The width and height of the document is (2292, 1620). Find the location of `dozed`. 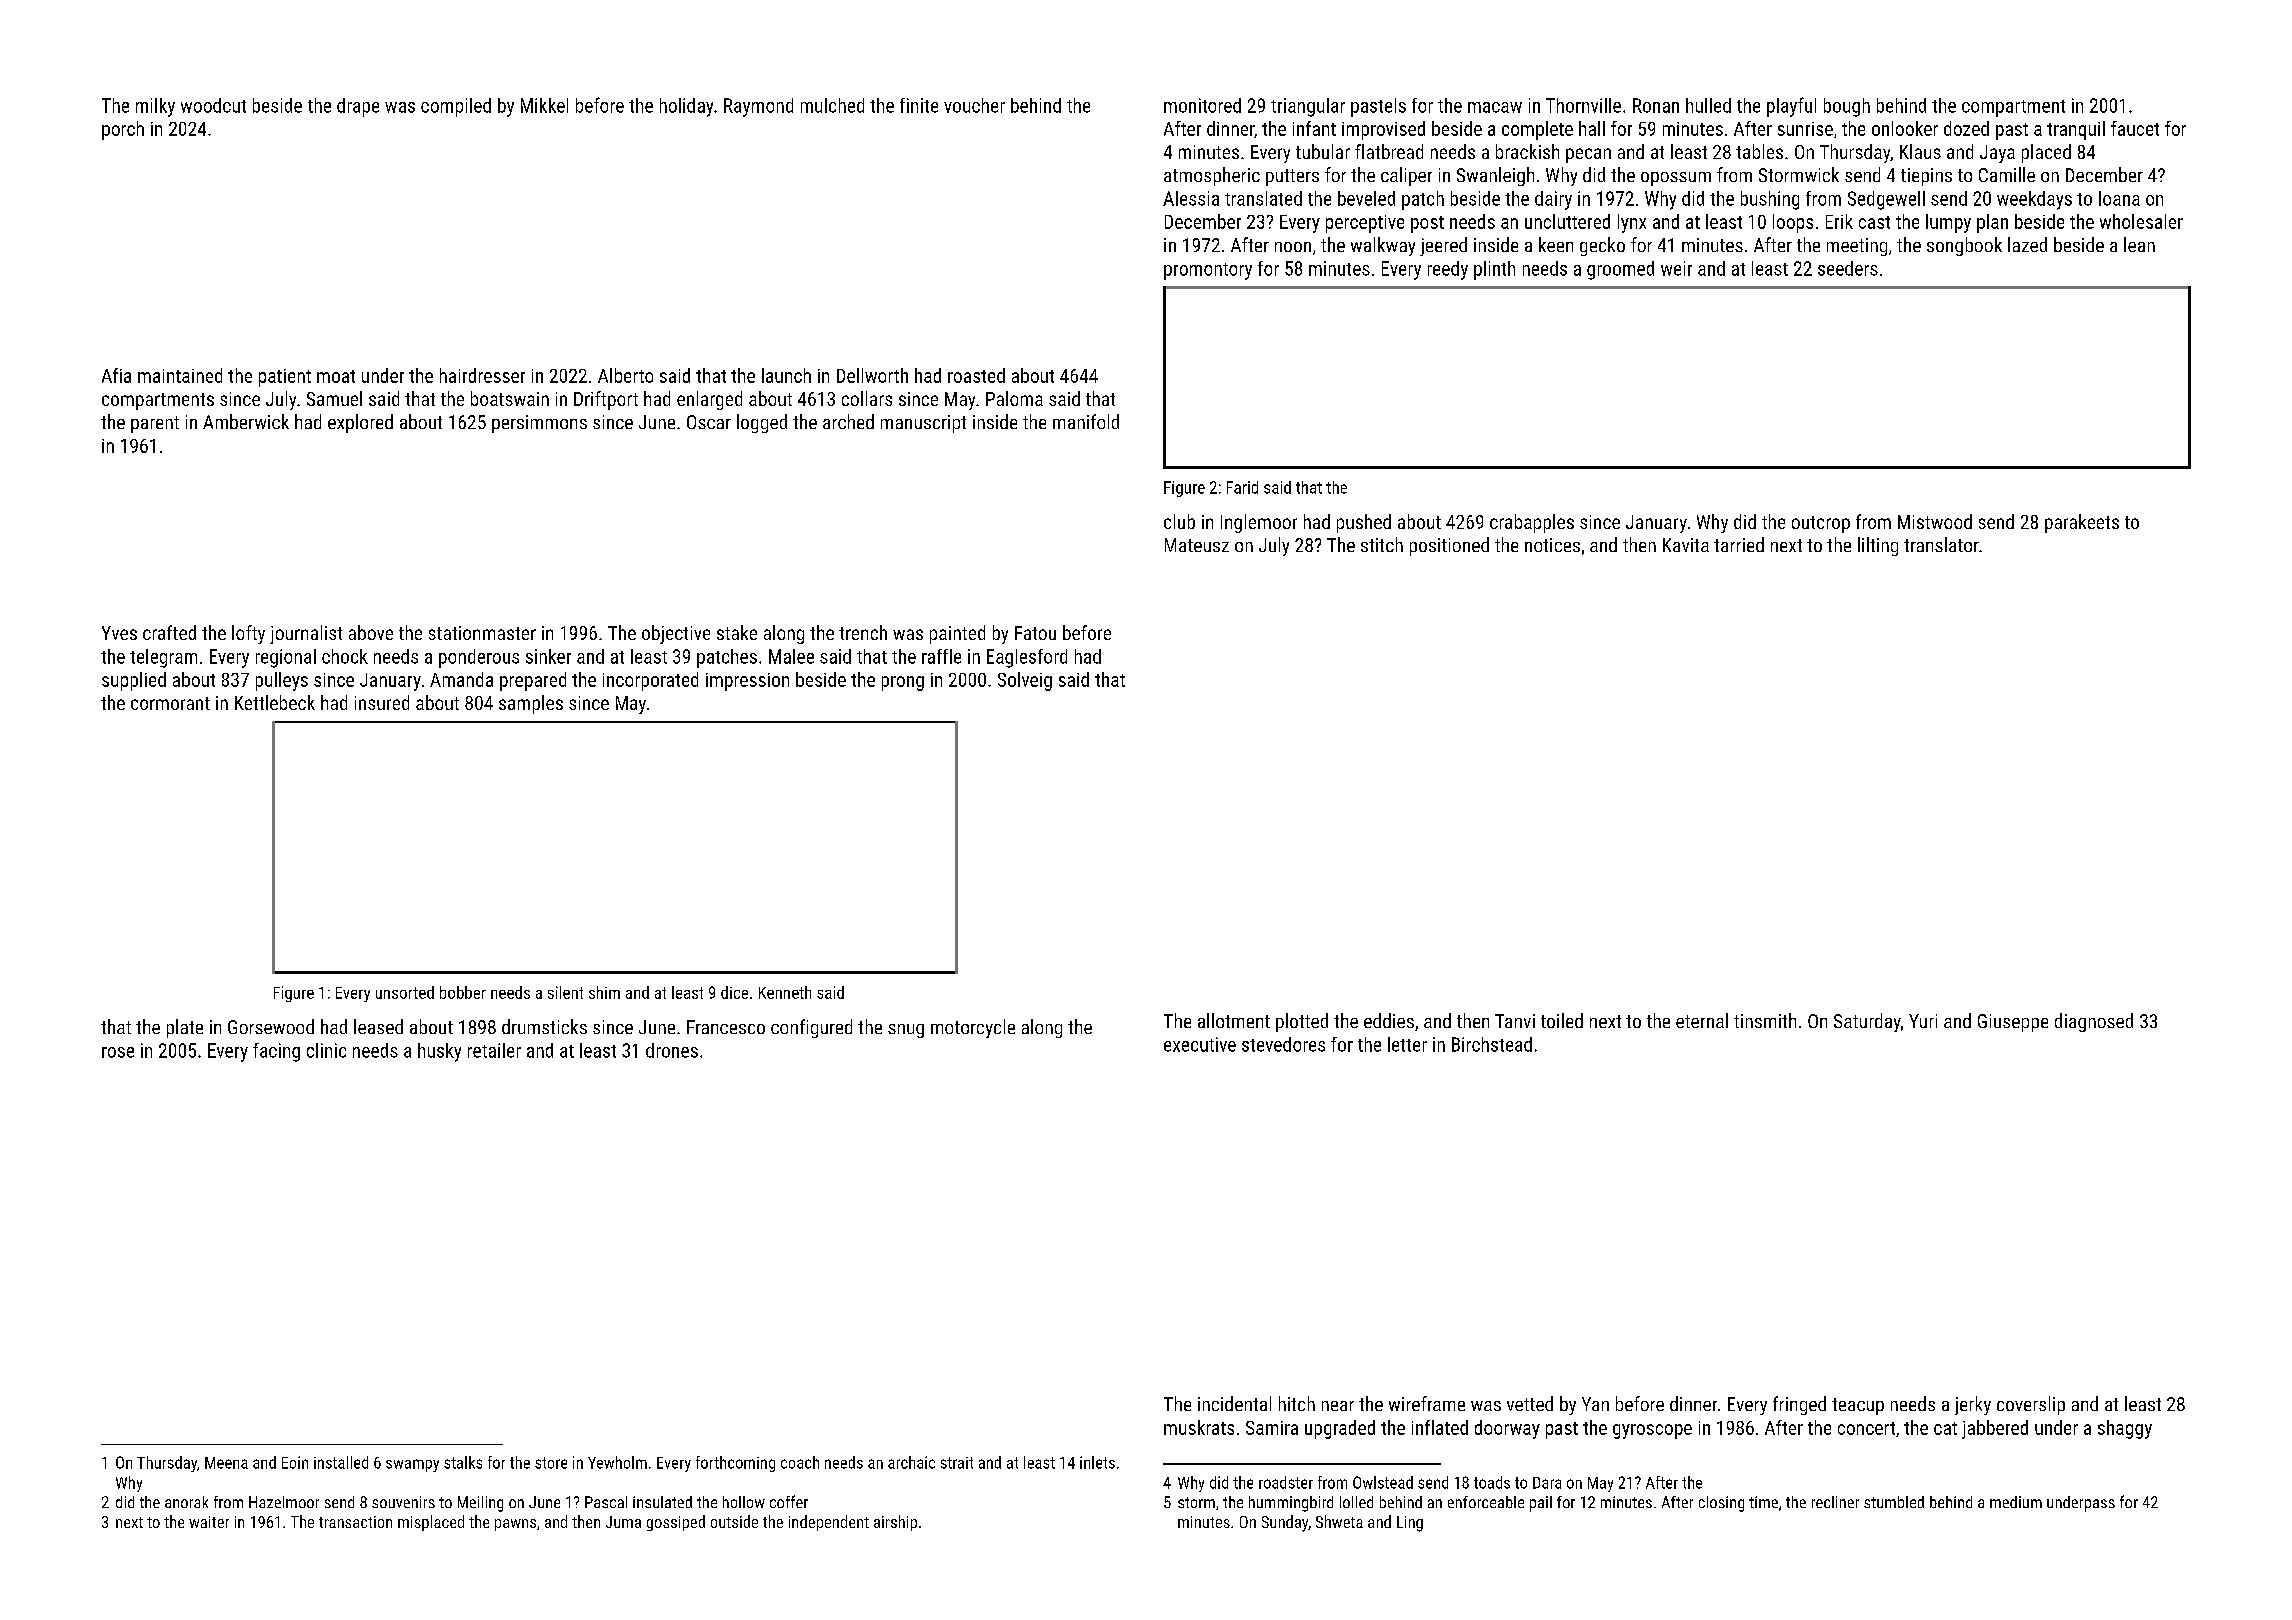

dozed is located at coordinates (1966, 128).
